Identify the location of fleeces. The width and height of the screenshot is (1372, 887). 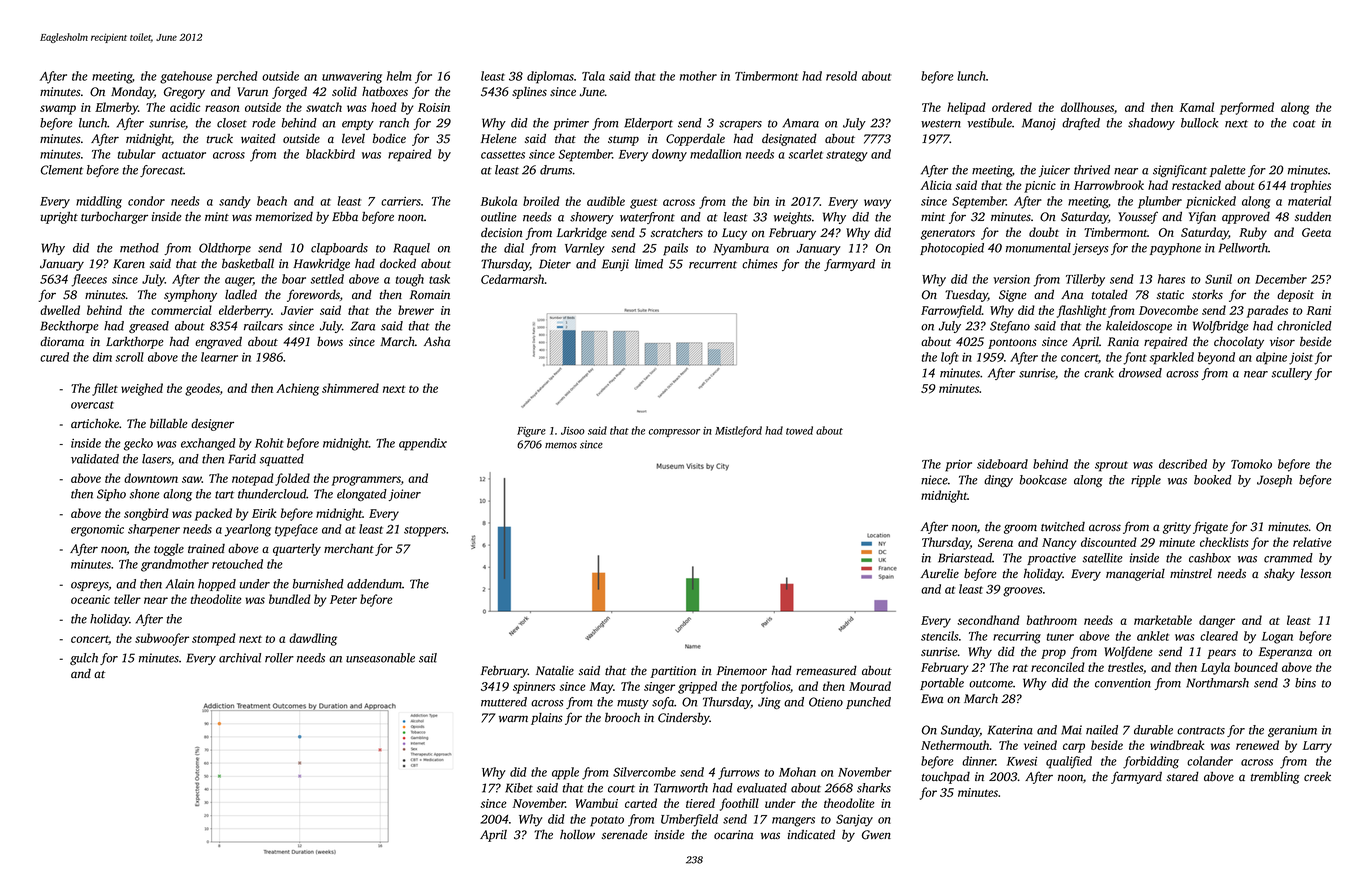
(89, 280).
